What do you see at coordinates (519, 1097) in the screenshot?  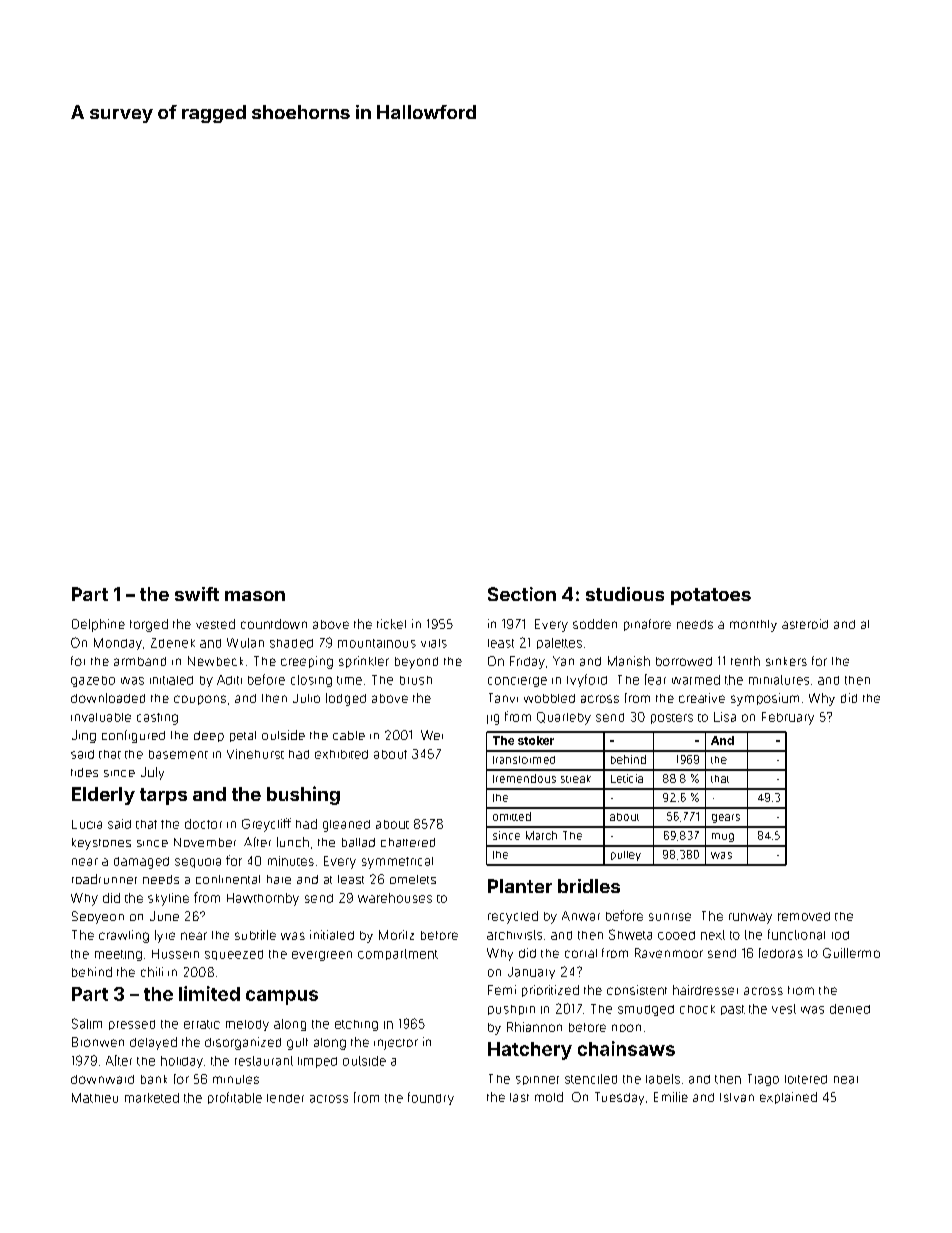 I see `last` at bounding box center [519, 1097].
